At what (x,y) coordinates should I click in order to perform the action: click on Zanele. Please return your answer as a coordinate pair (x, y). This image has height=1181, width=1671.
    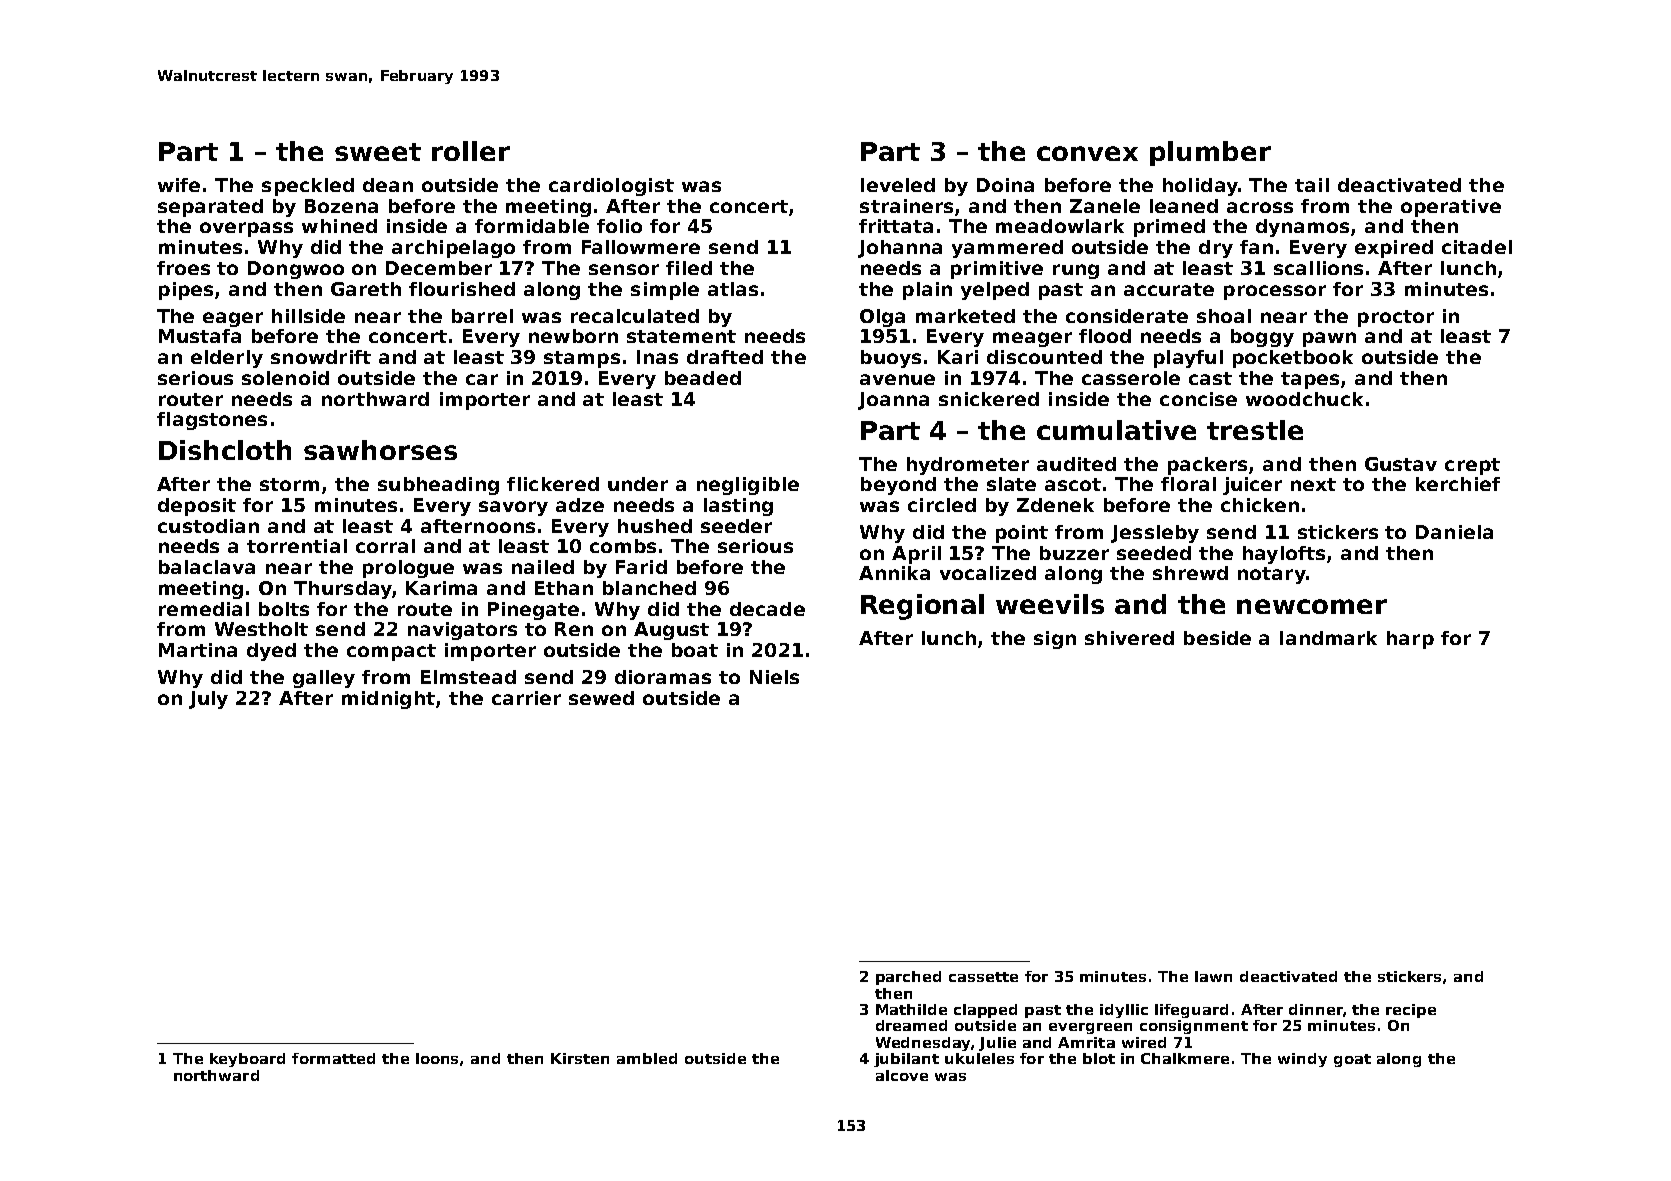
    Looking at the image, I should click on (1105, 206).
